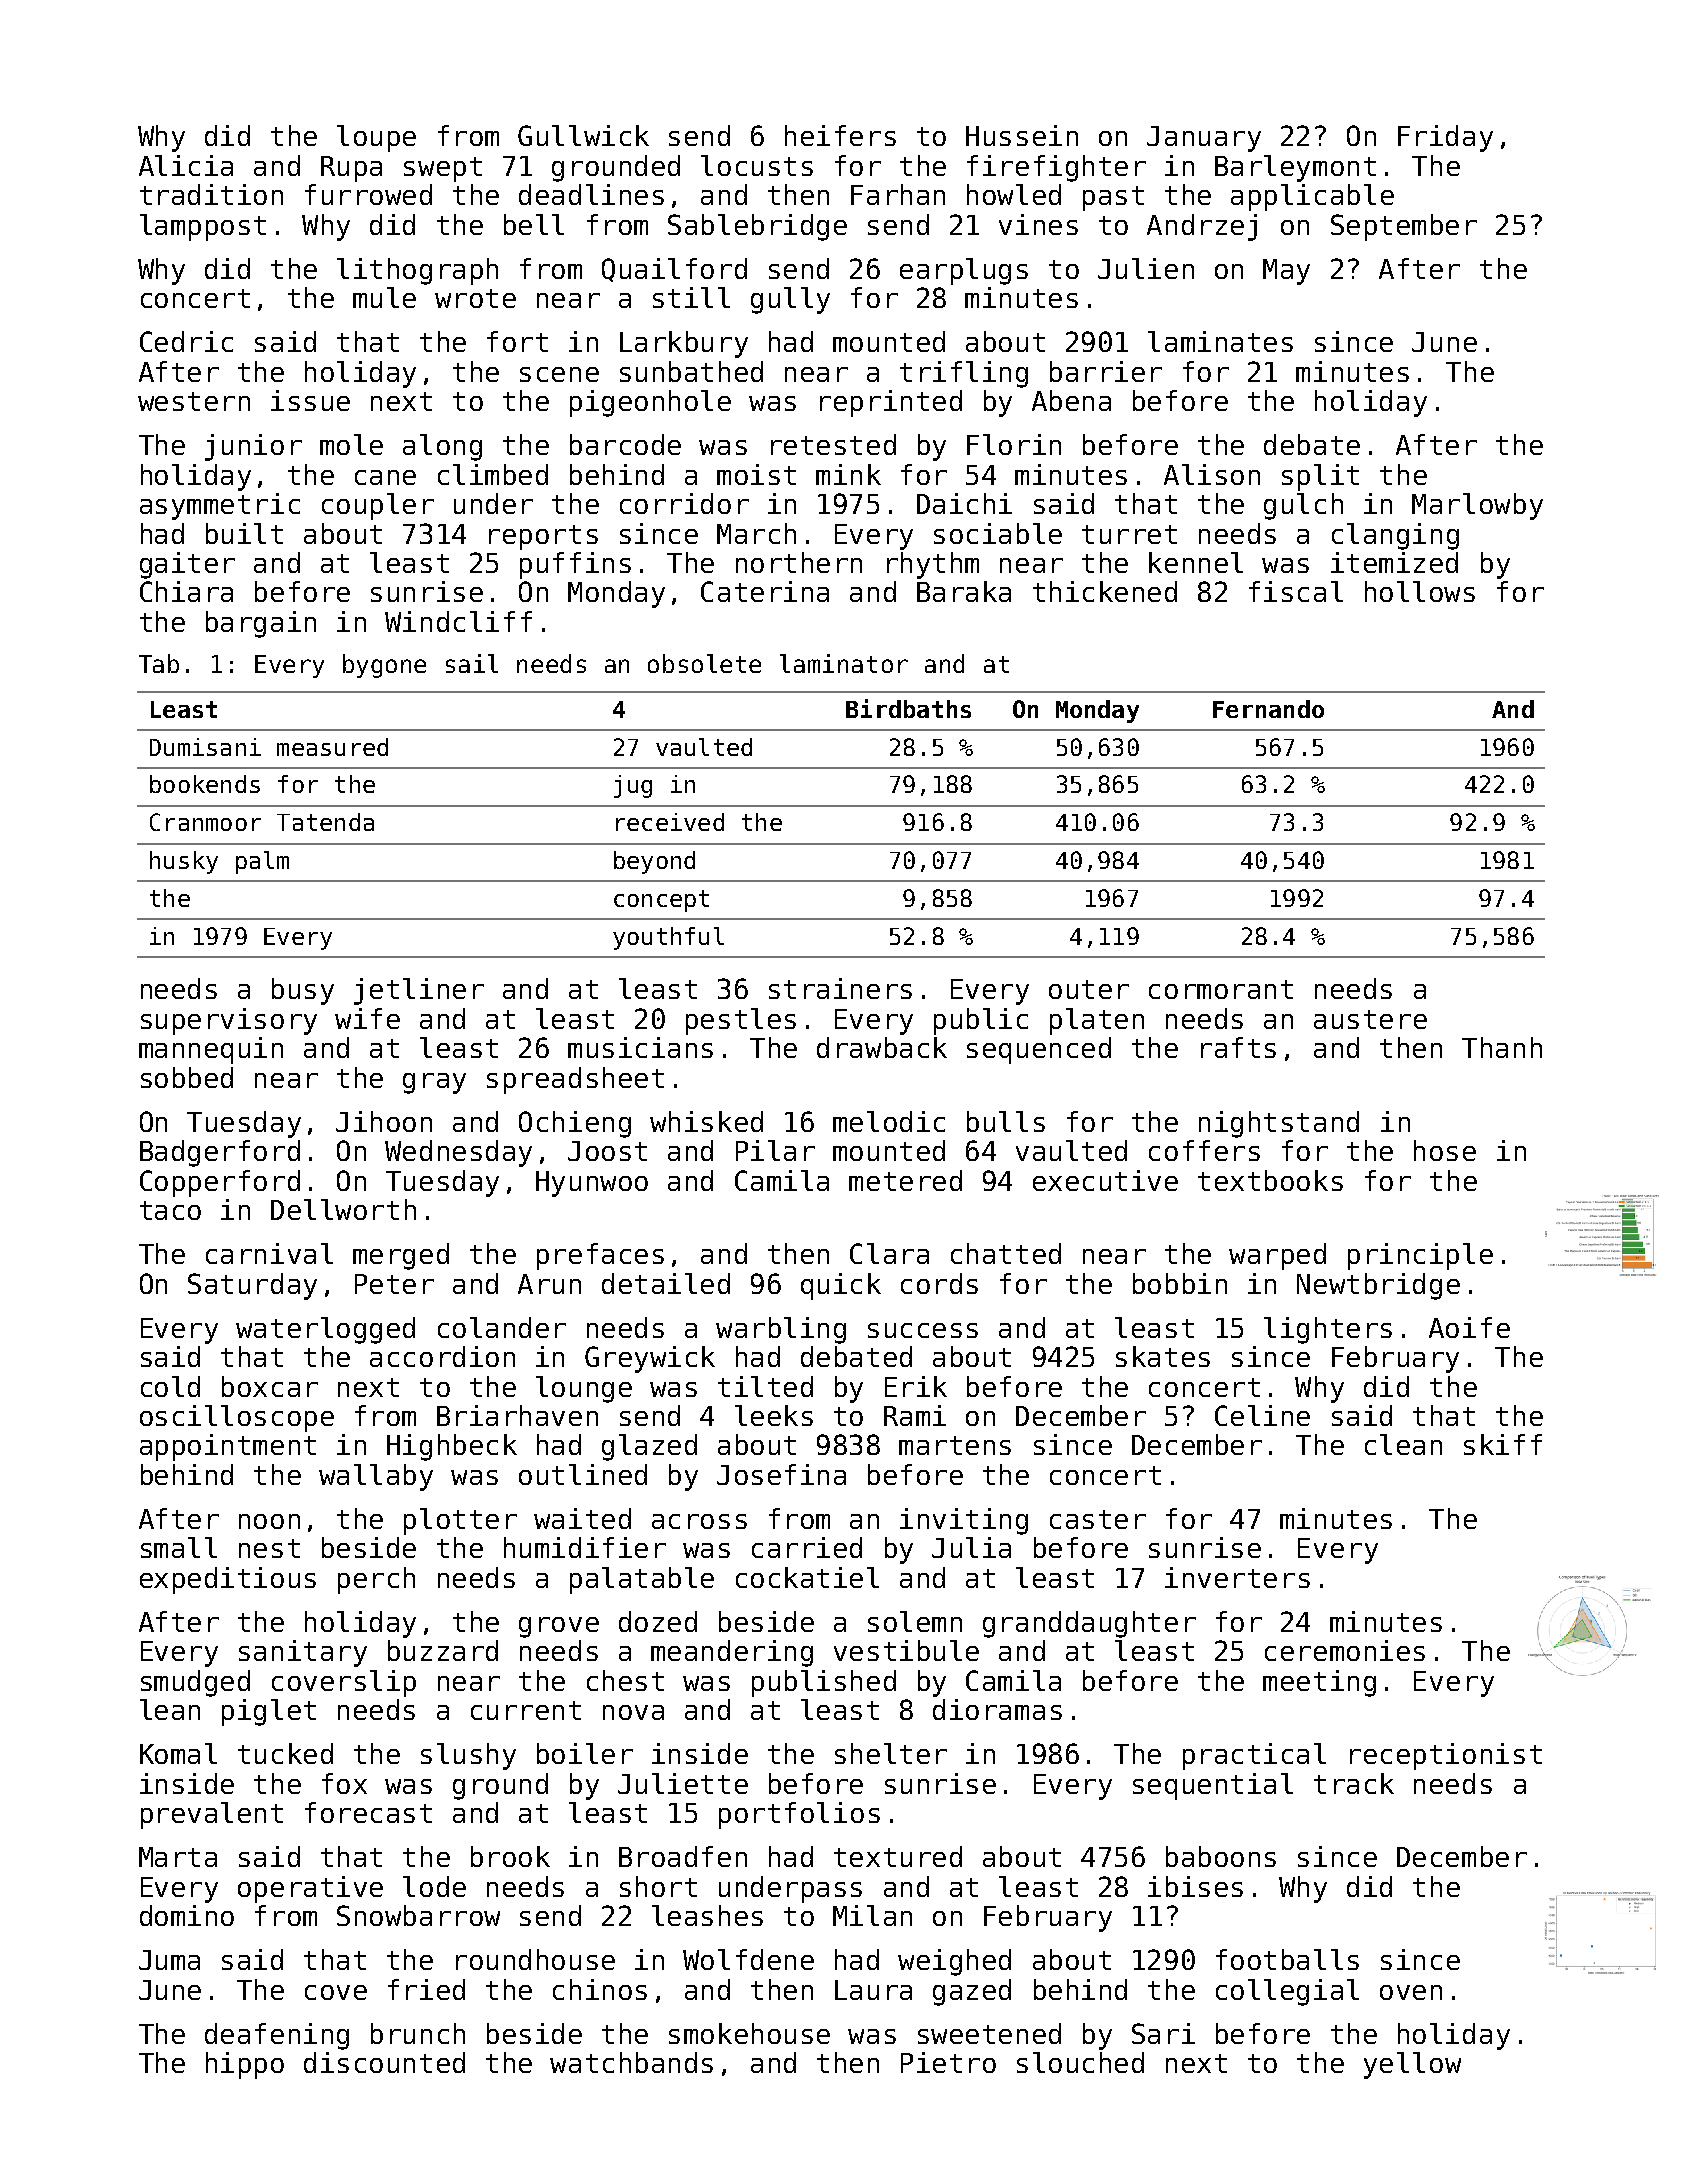  I want to click on locusts, so click(757, 165).
